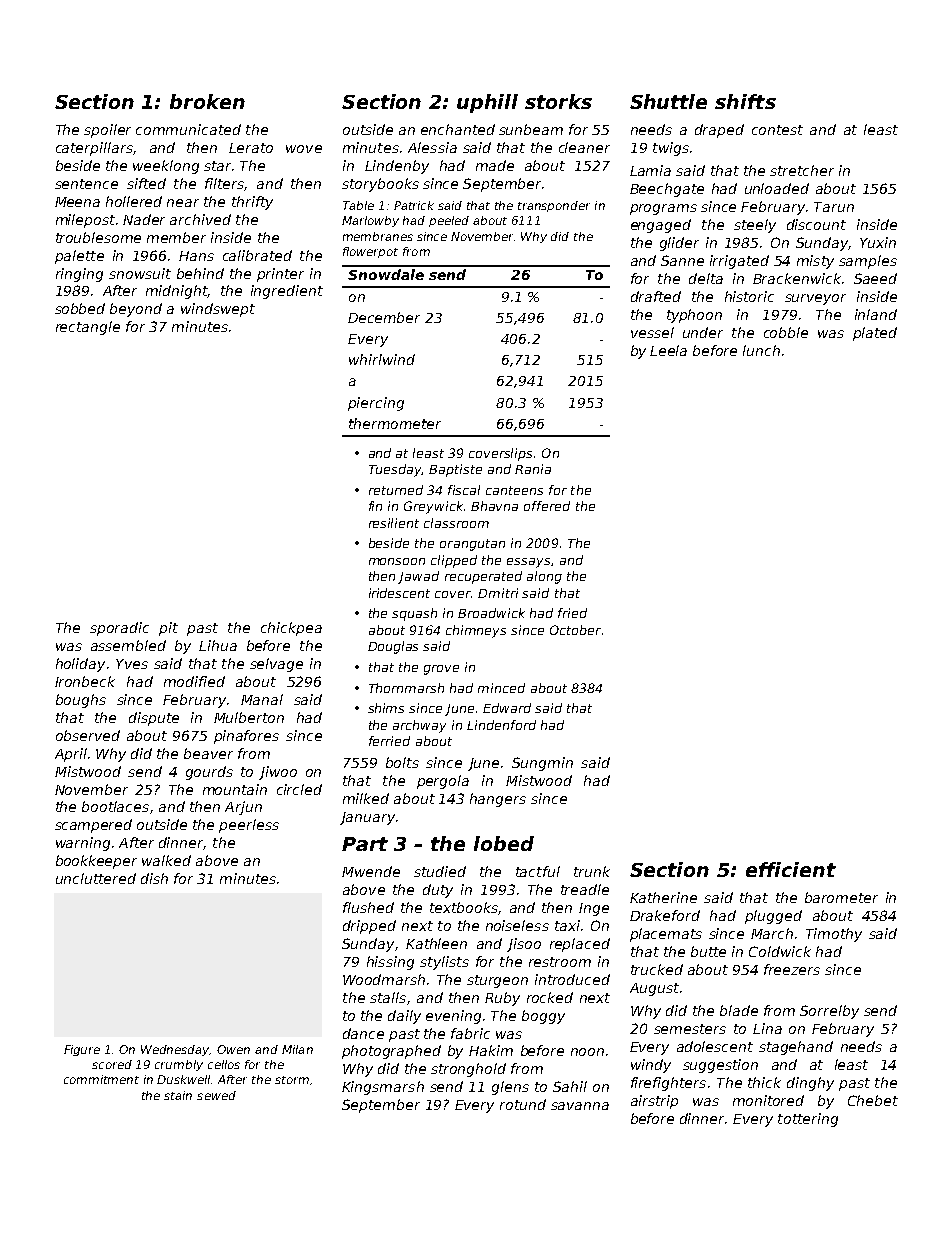 Image resolution: width=952 pixels, height=1233 pixels. What do you see at coordinates (368, 907) in the screenshot?
I see `flushed` at bounding box center [368, 907].
